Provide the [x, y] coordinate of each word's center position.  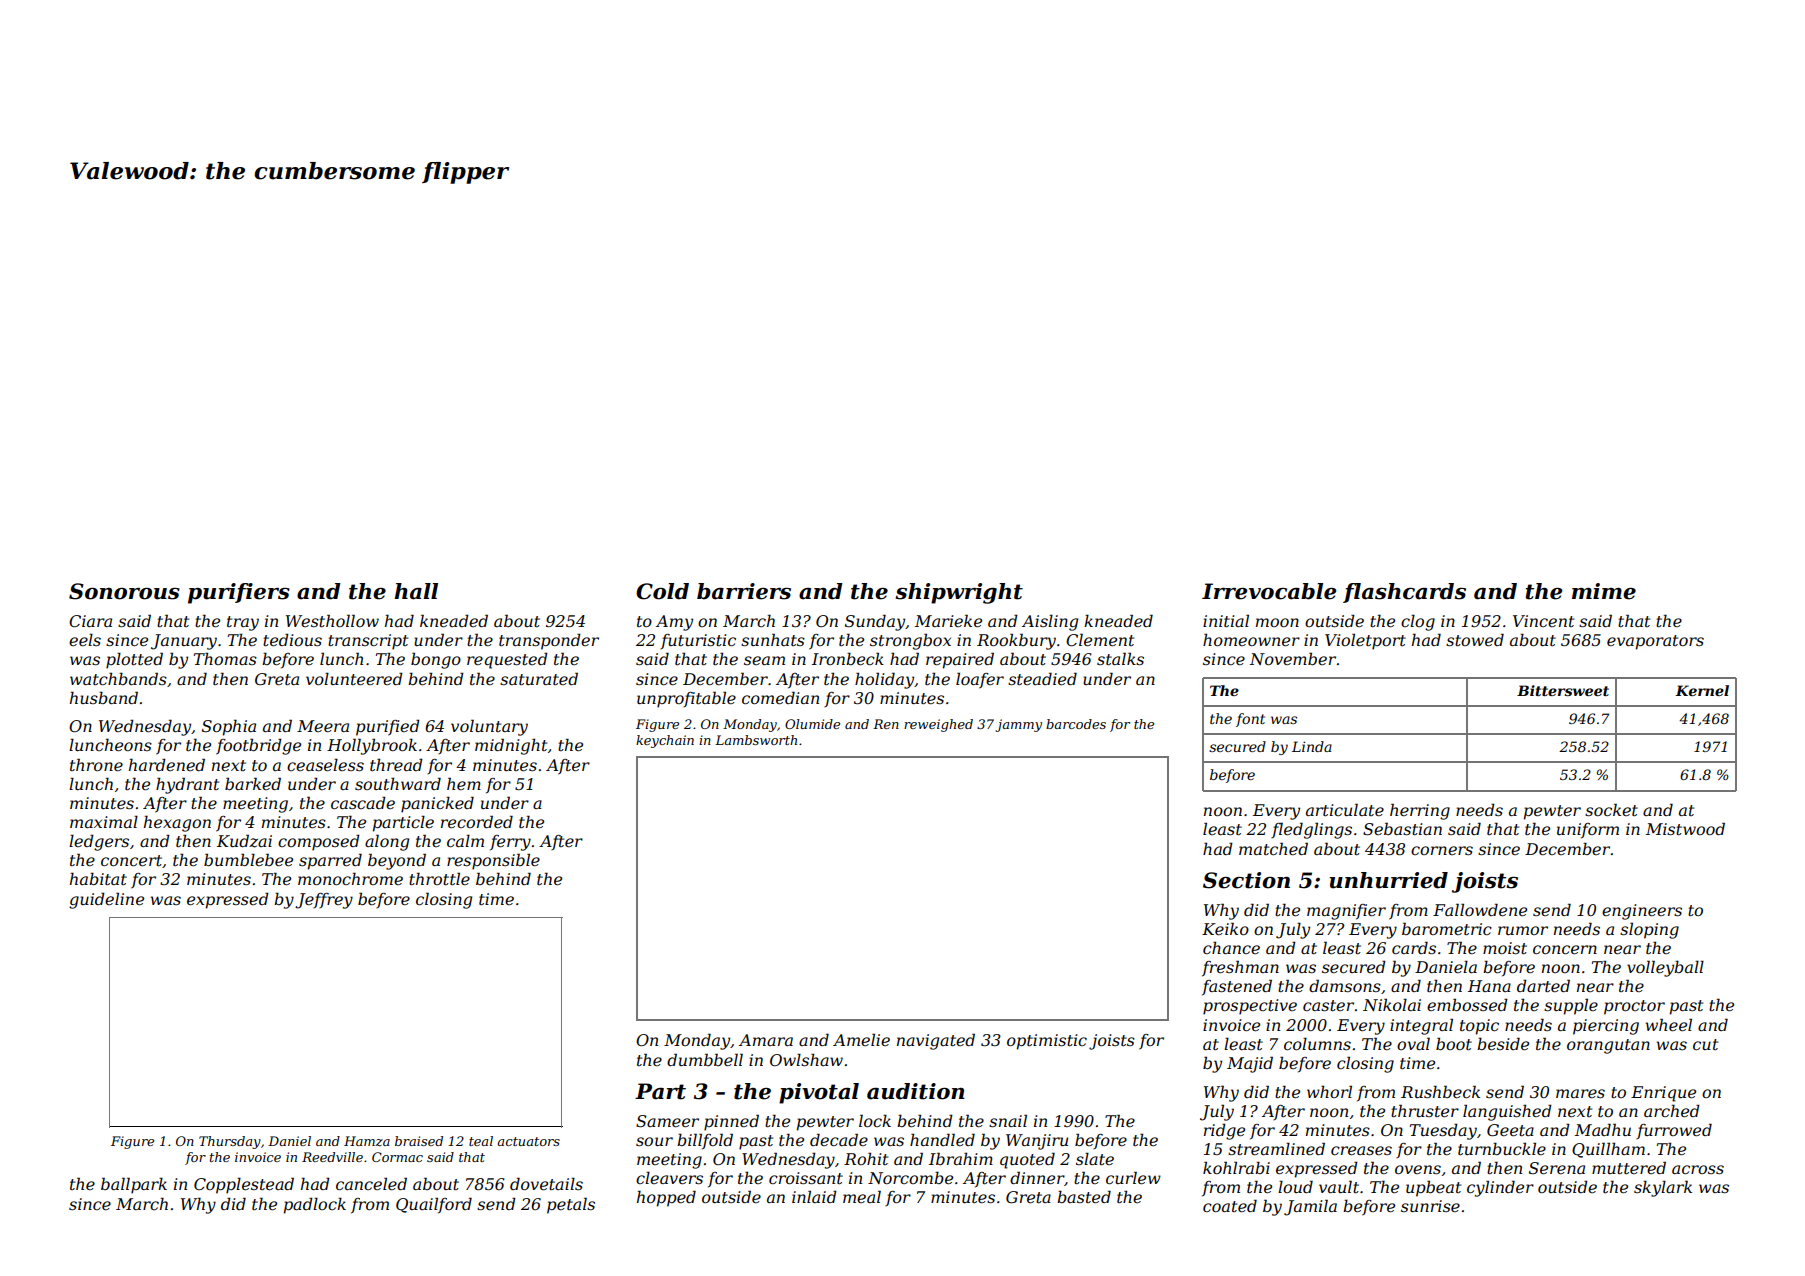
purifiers [239, 593]
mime [1604, 591]
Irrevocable [1269, 591]
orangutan [1608, 1046]
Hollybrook [372, 746]
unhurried [1389, 880]
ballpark [134, 1185]
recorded [477, 821]
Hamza [367, 1141]
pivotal [819, 1093]
